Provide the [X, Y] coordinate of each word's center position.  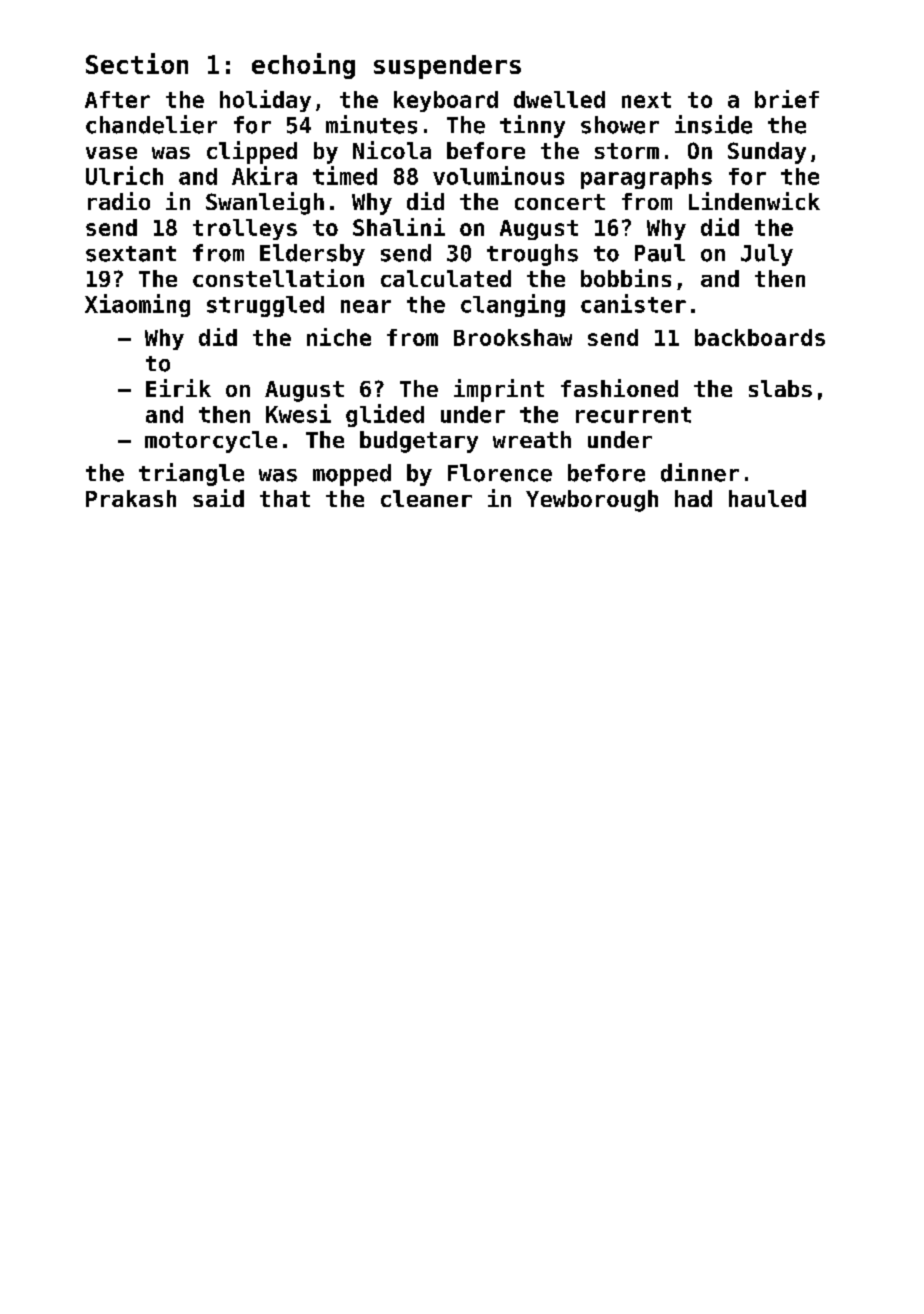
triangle [191, 474]
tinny [532, 126]
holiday [265, 101]
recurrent [633, 415]
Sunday [767, 153]
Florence [500, 473]
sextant [131, 254]
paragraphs [646, 178]
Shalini [399, 227]
